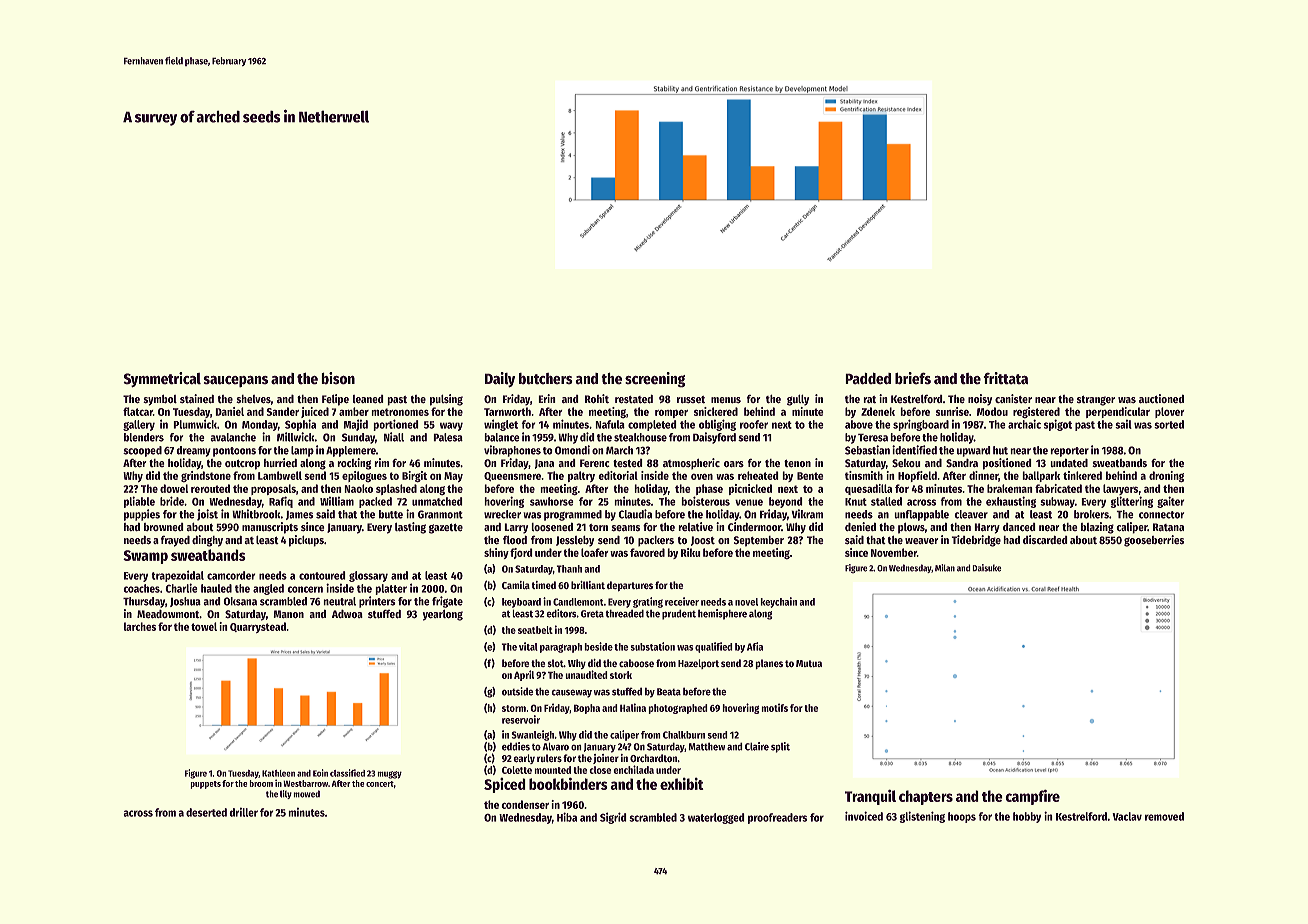 The height and width of the document is (924, 1308). I want to click on frittata, so click(1005, 378).
